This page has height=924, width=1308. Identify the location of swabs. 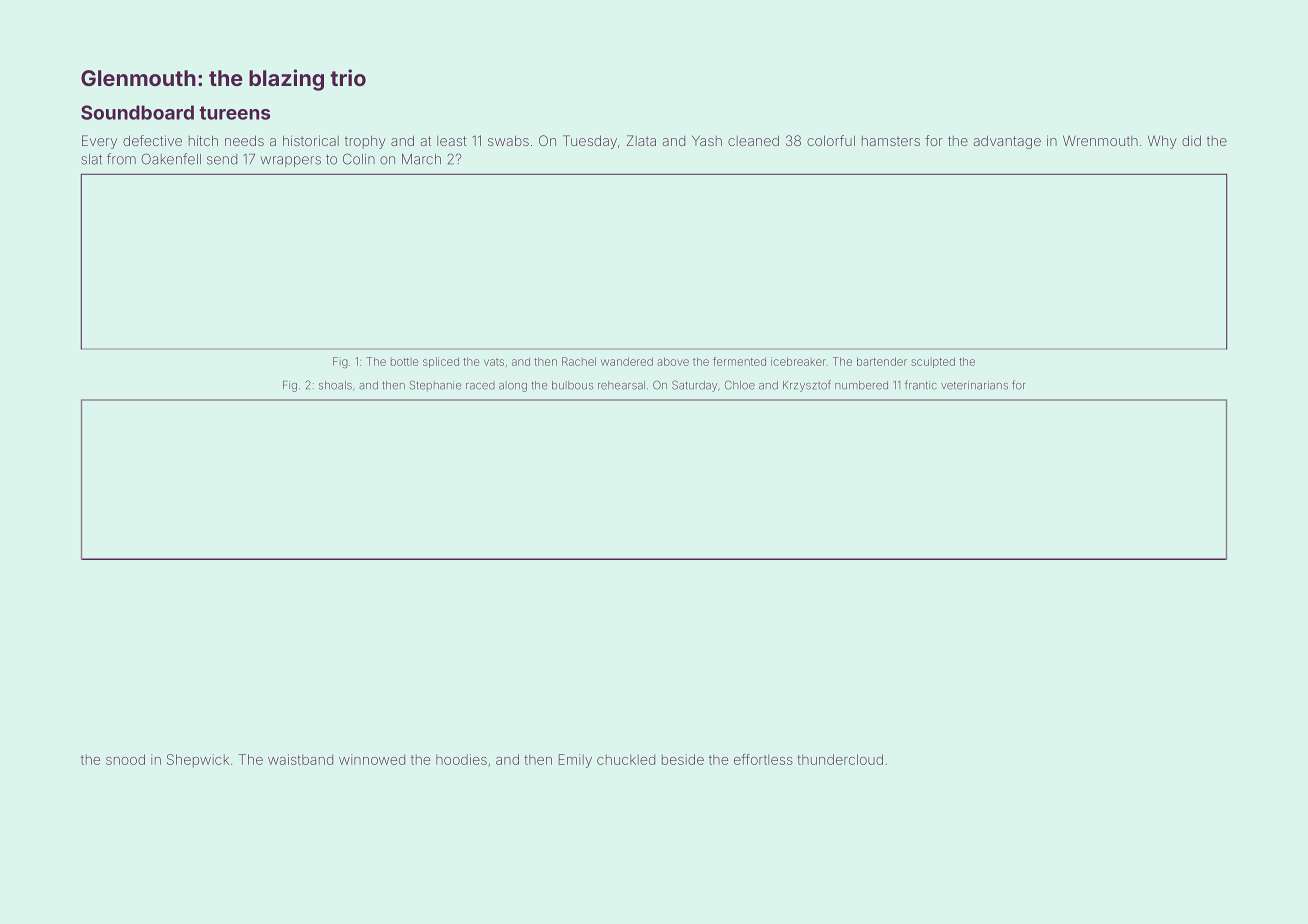
(508, 140).
